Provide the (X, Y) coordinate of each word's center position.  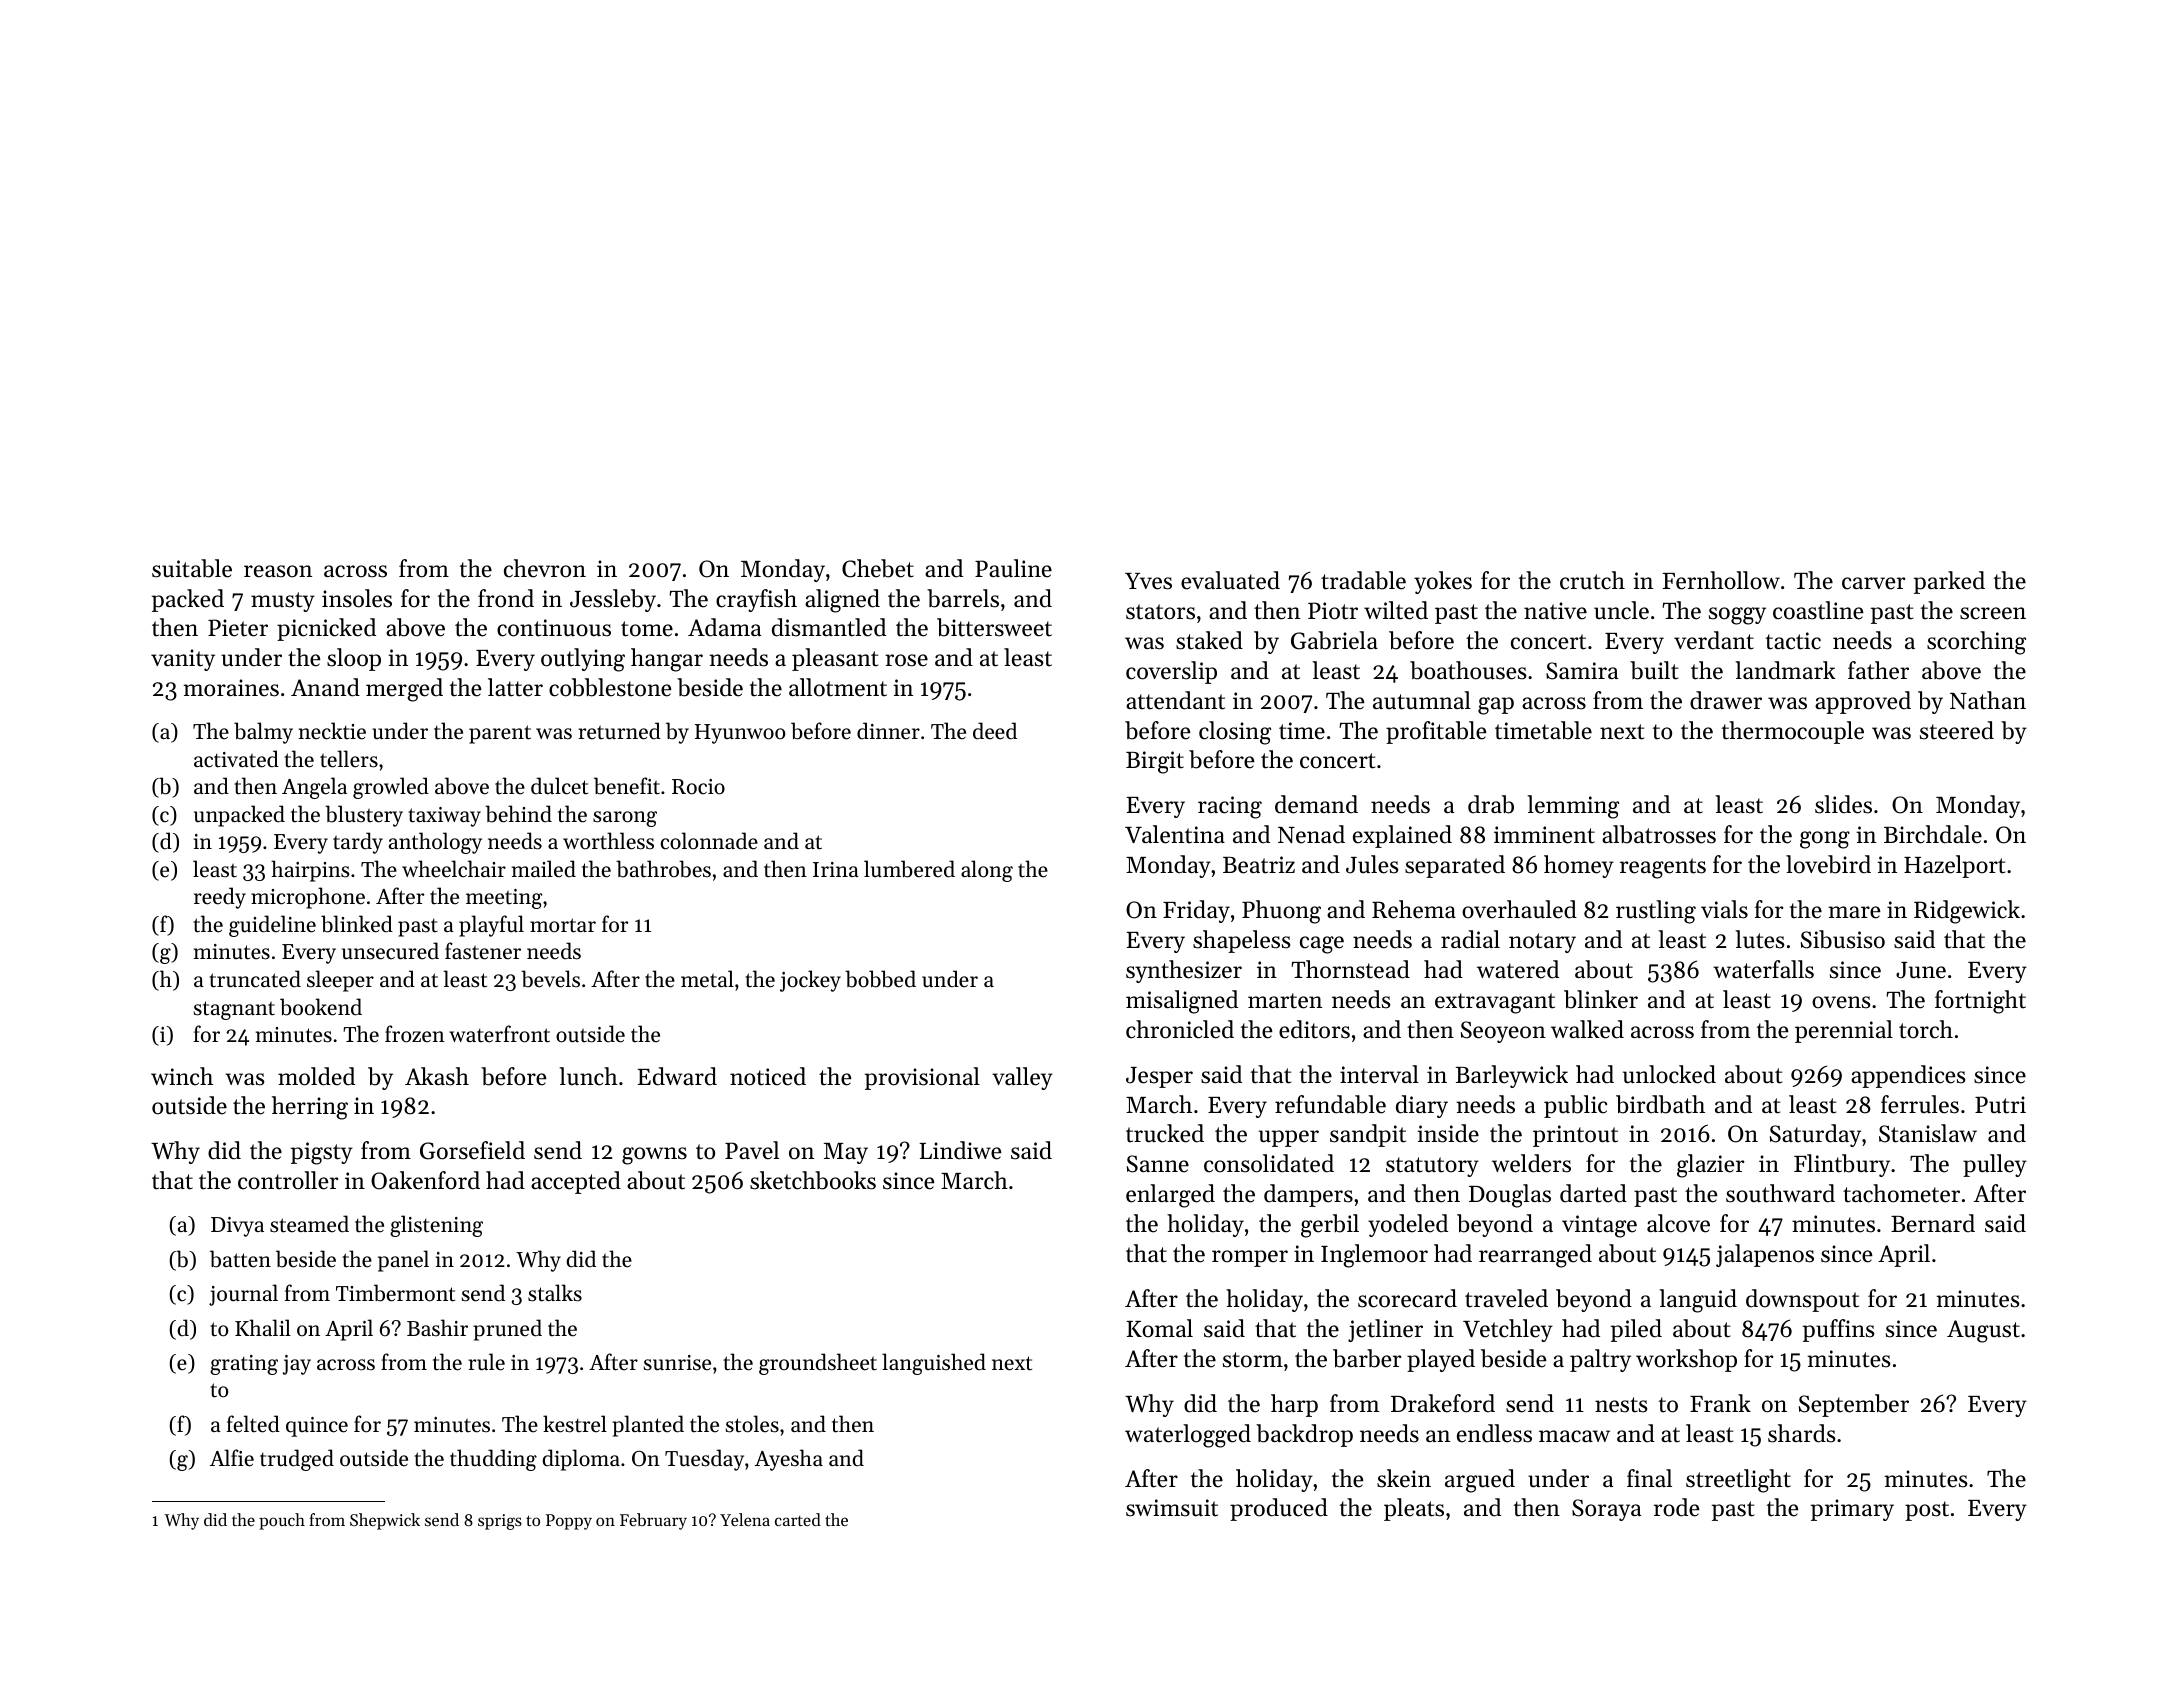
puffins (1838, 1330)
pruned (507, 1330)
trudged (297, 1460)
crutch (1592, 580)
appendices (1908, 1076)
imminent (1544, 835)
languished (934, 1364)
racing (1230, 807)
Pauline (1013, 568)
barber (1367, 1358)
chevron (545, 568)
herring (310, 1108)
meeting (504, 899)
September (1854, 1405)
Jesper (1159, 1077)
